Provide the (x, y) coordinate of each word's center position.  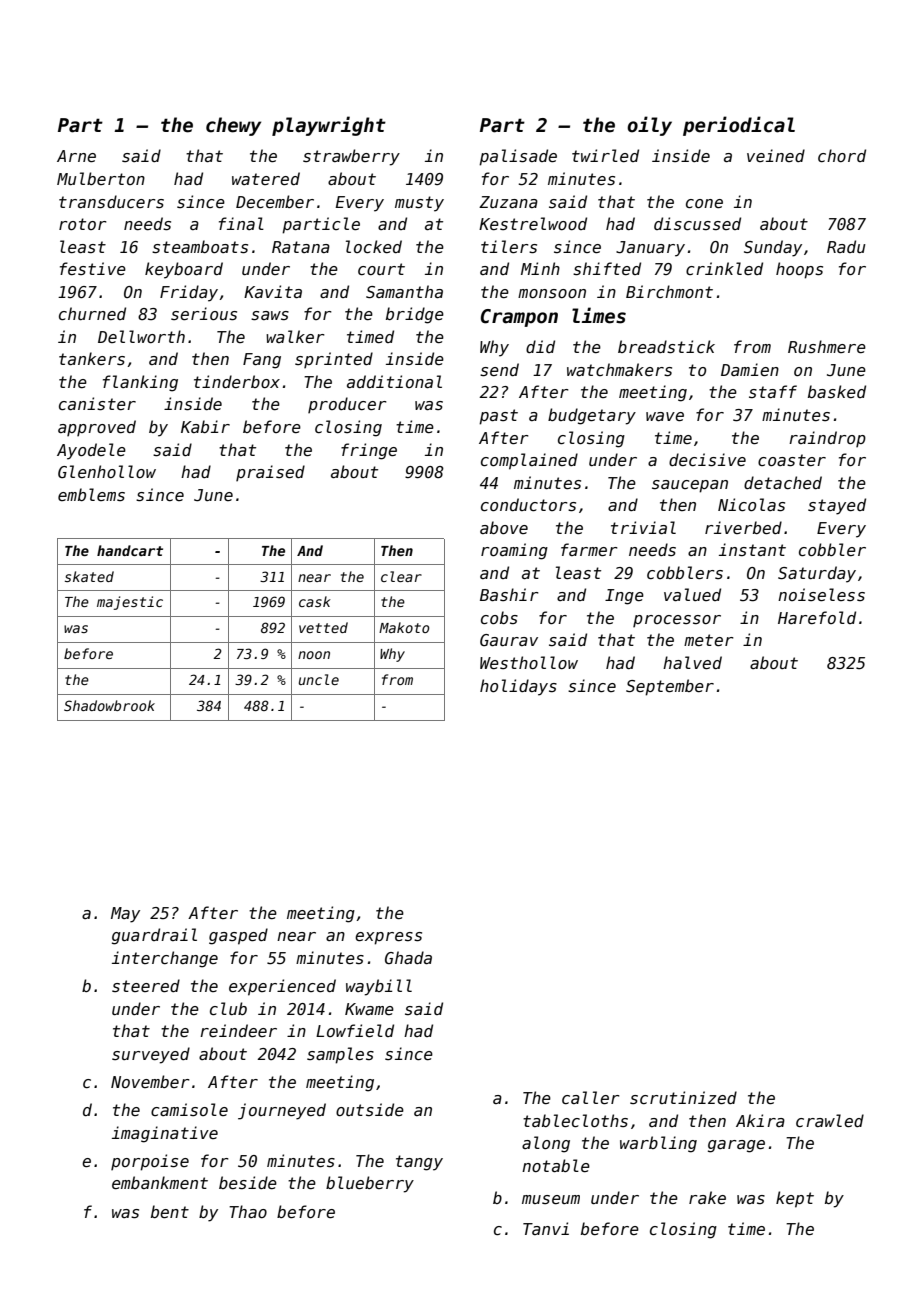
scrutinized (683, 1097)
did (540, 346)
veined (776, 155)
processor (677, 621)
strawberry (351, 157)
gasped (238, 936)
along (546, 1144)
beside (248, 1182)
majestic (130, 603)
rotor (83, 224)
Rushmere (827, 346)
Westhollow (529, 662)
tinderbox (237, 381)
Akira (760, 1120)
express (388, 938)
